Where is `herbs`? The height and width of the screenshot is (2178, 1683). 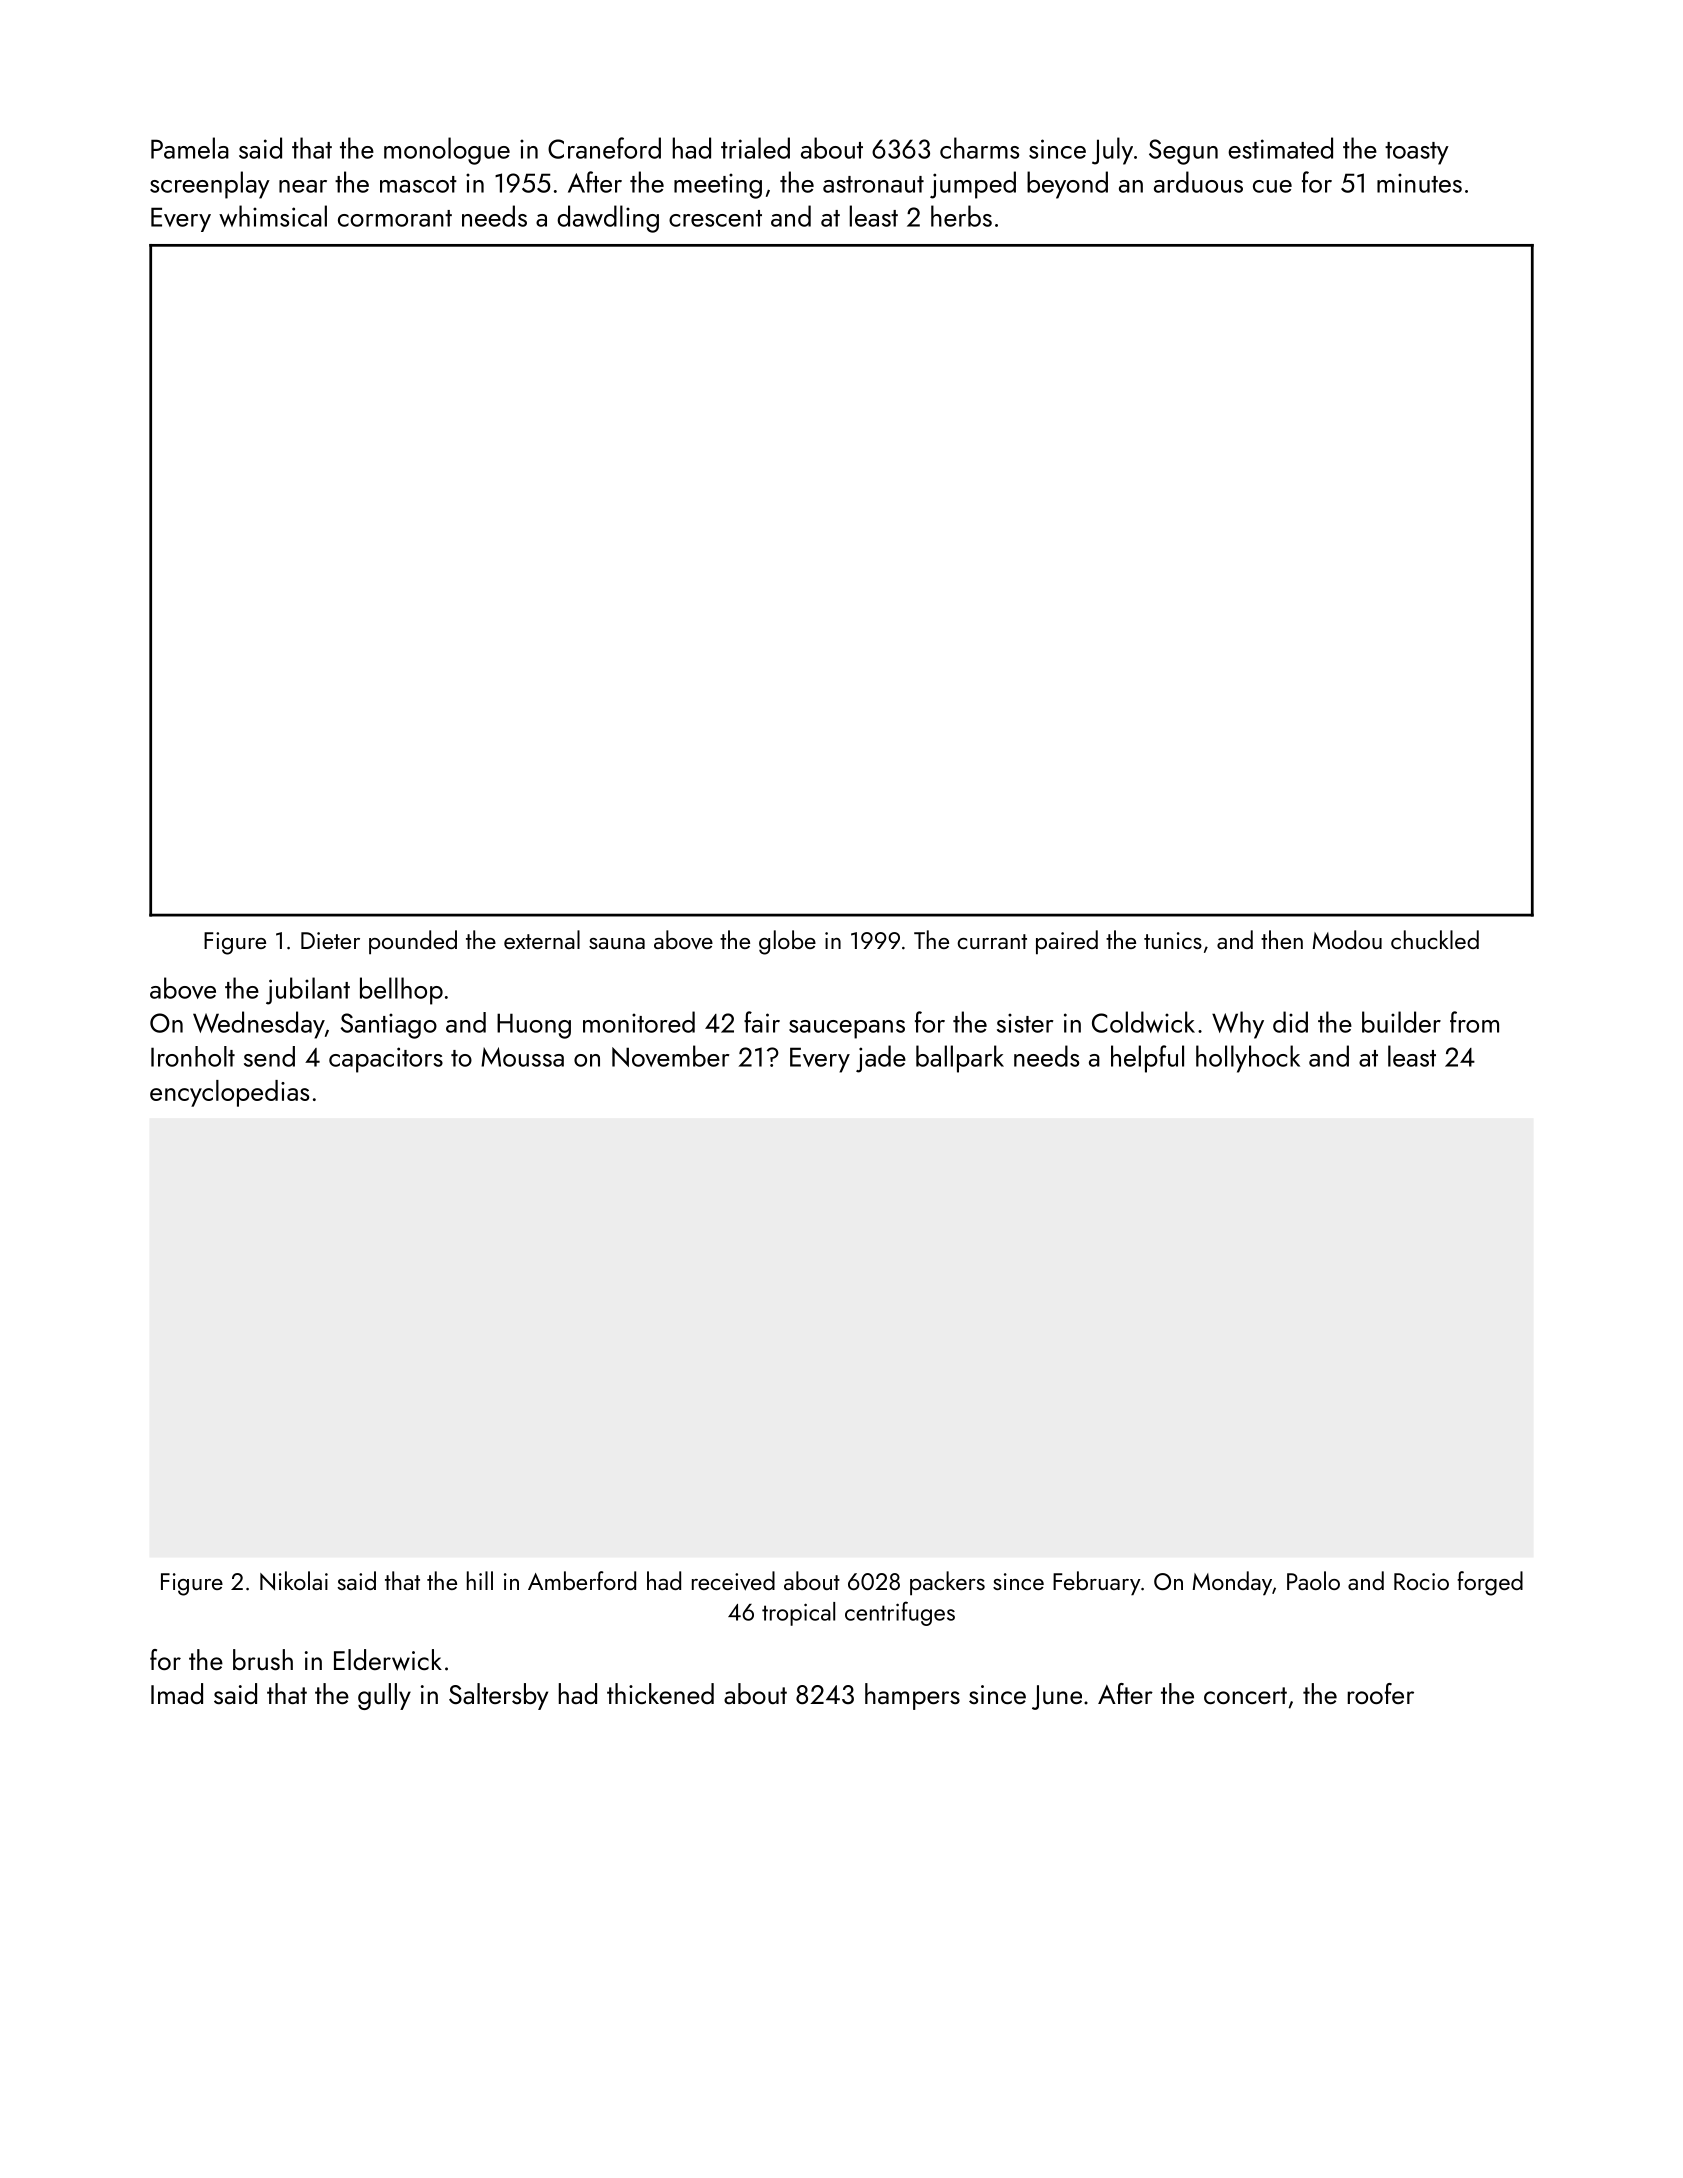
herbs is located at coordinates (961, 216).
